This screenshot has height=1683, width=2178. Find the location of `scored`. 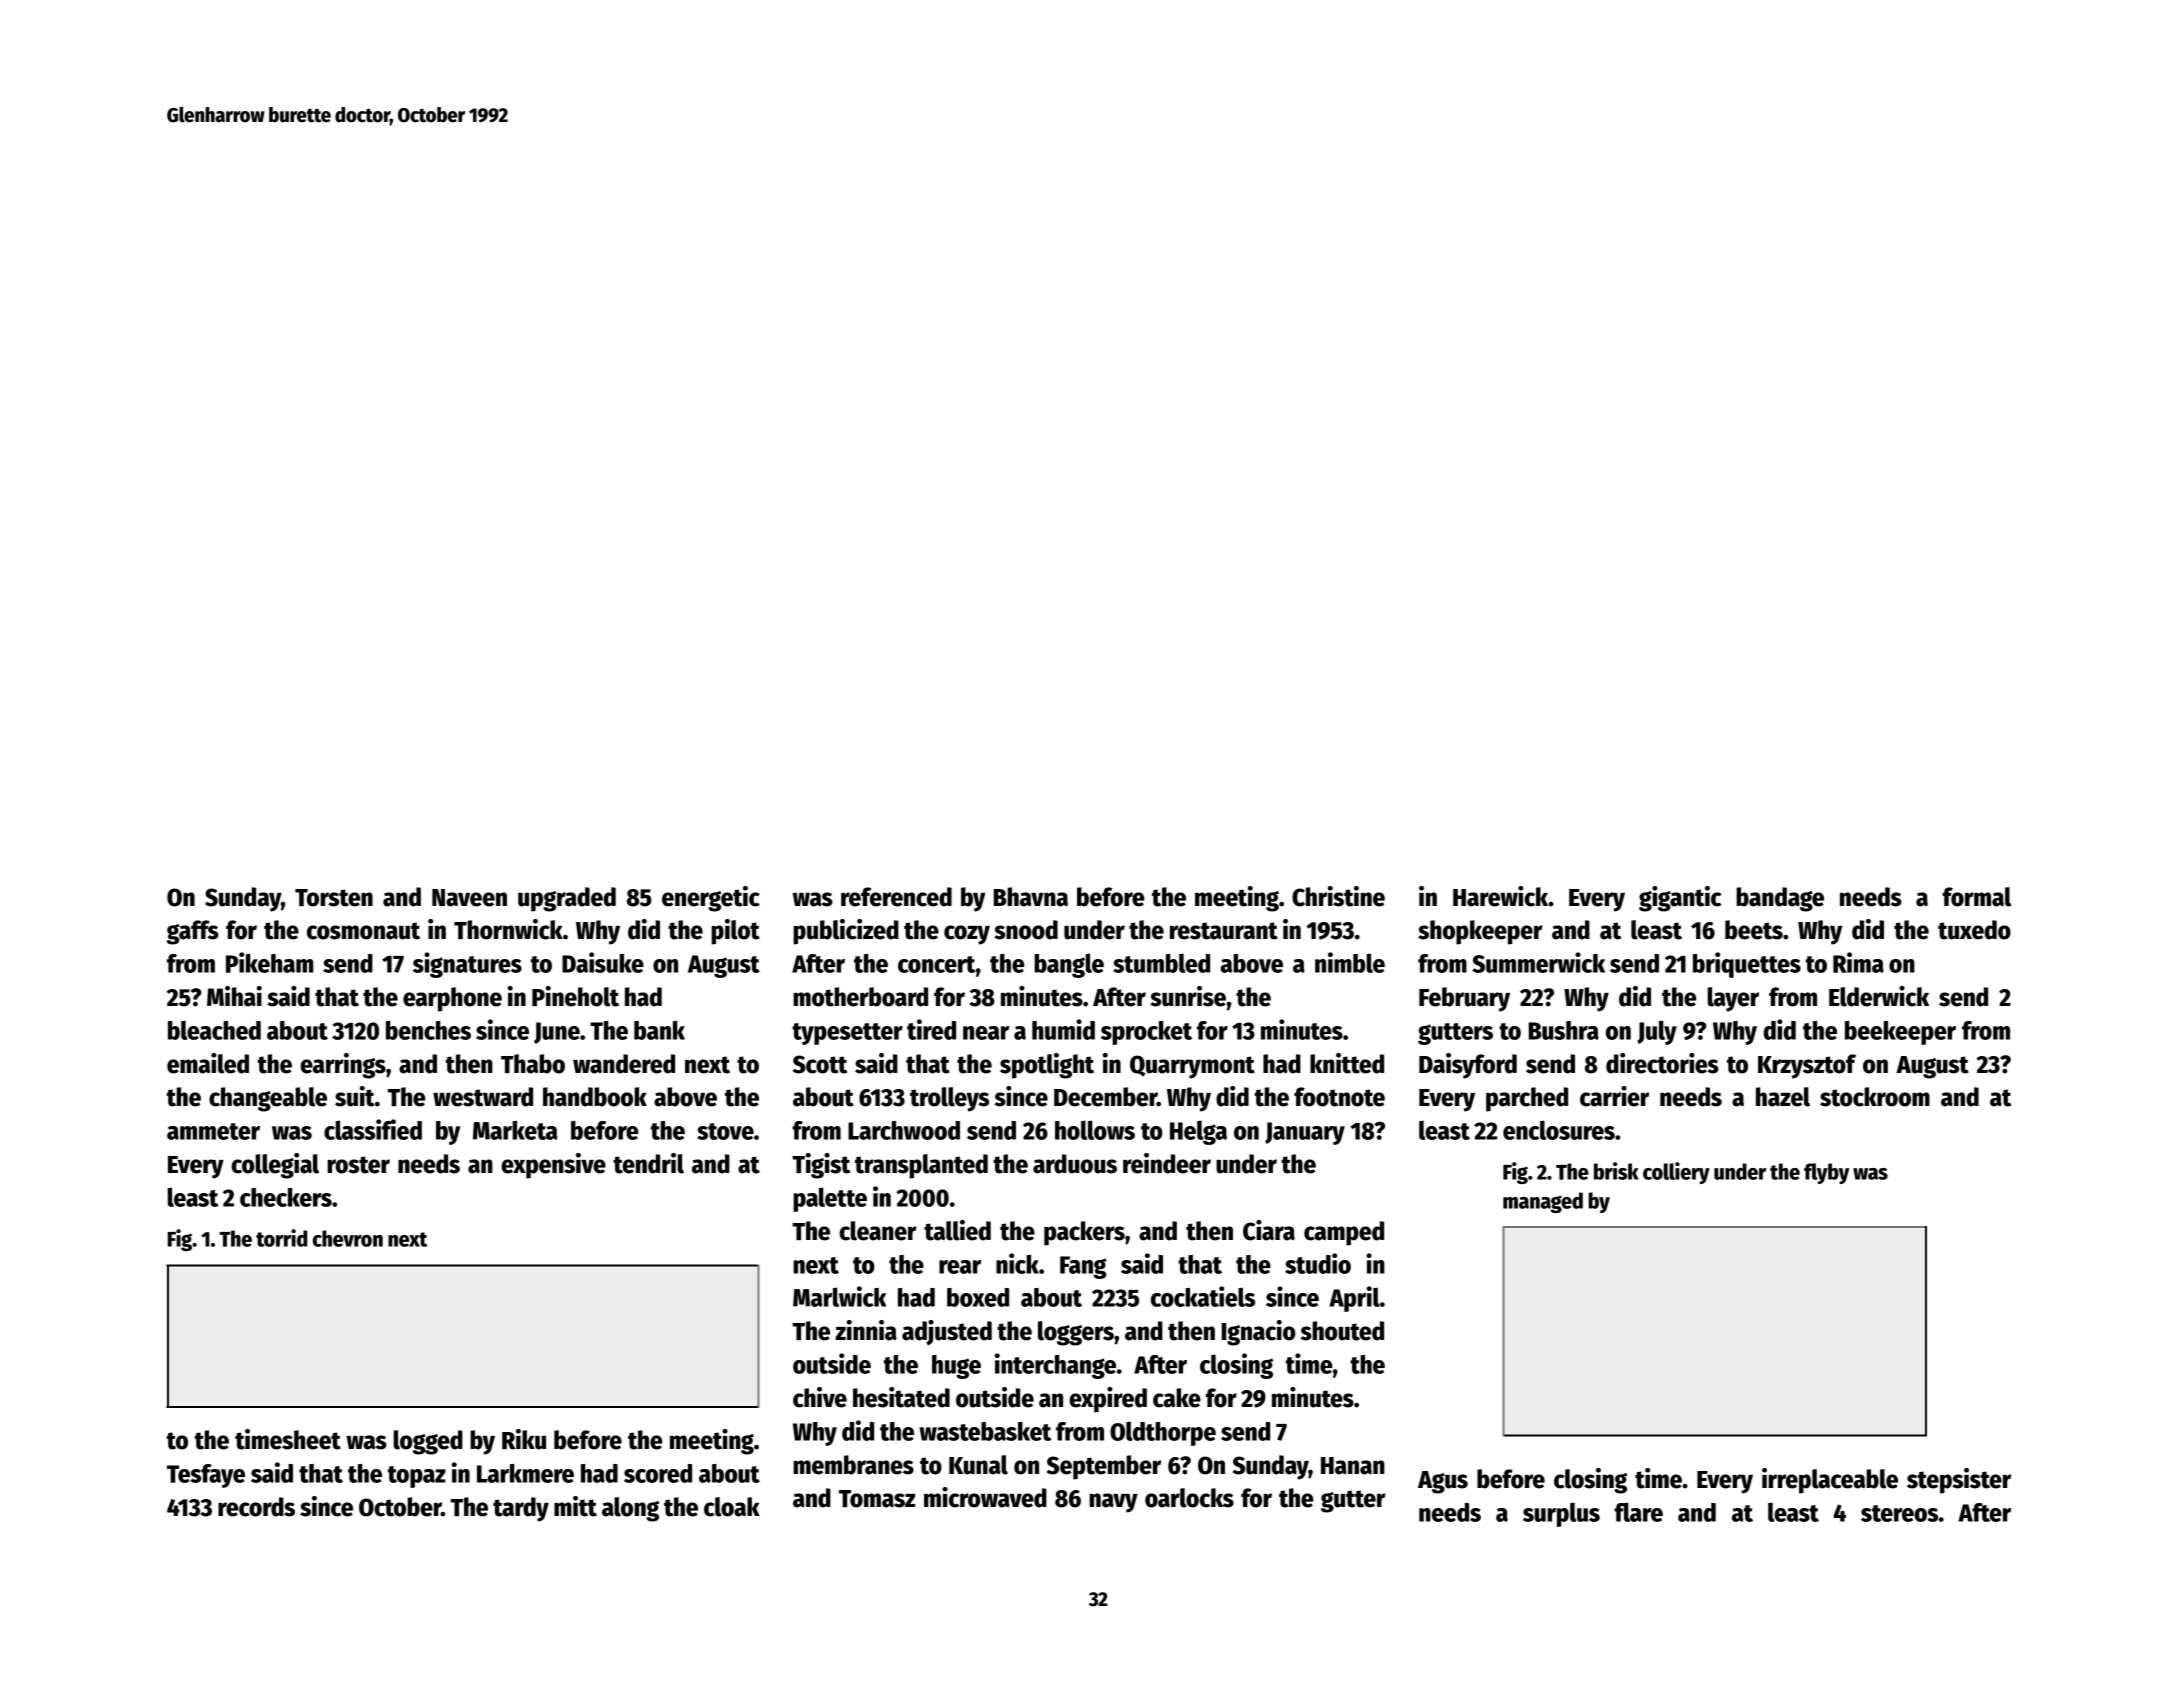

scored is located at coordinates (658, 1473).
